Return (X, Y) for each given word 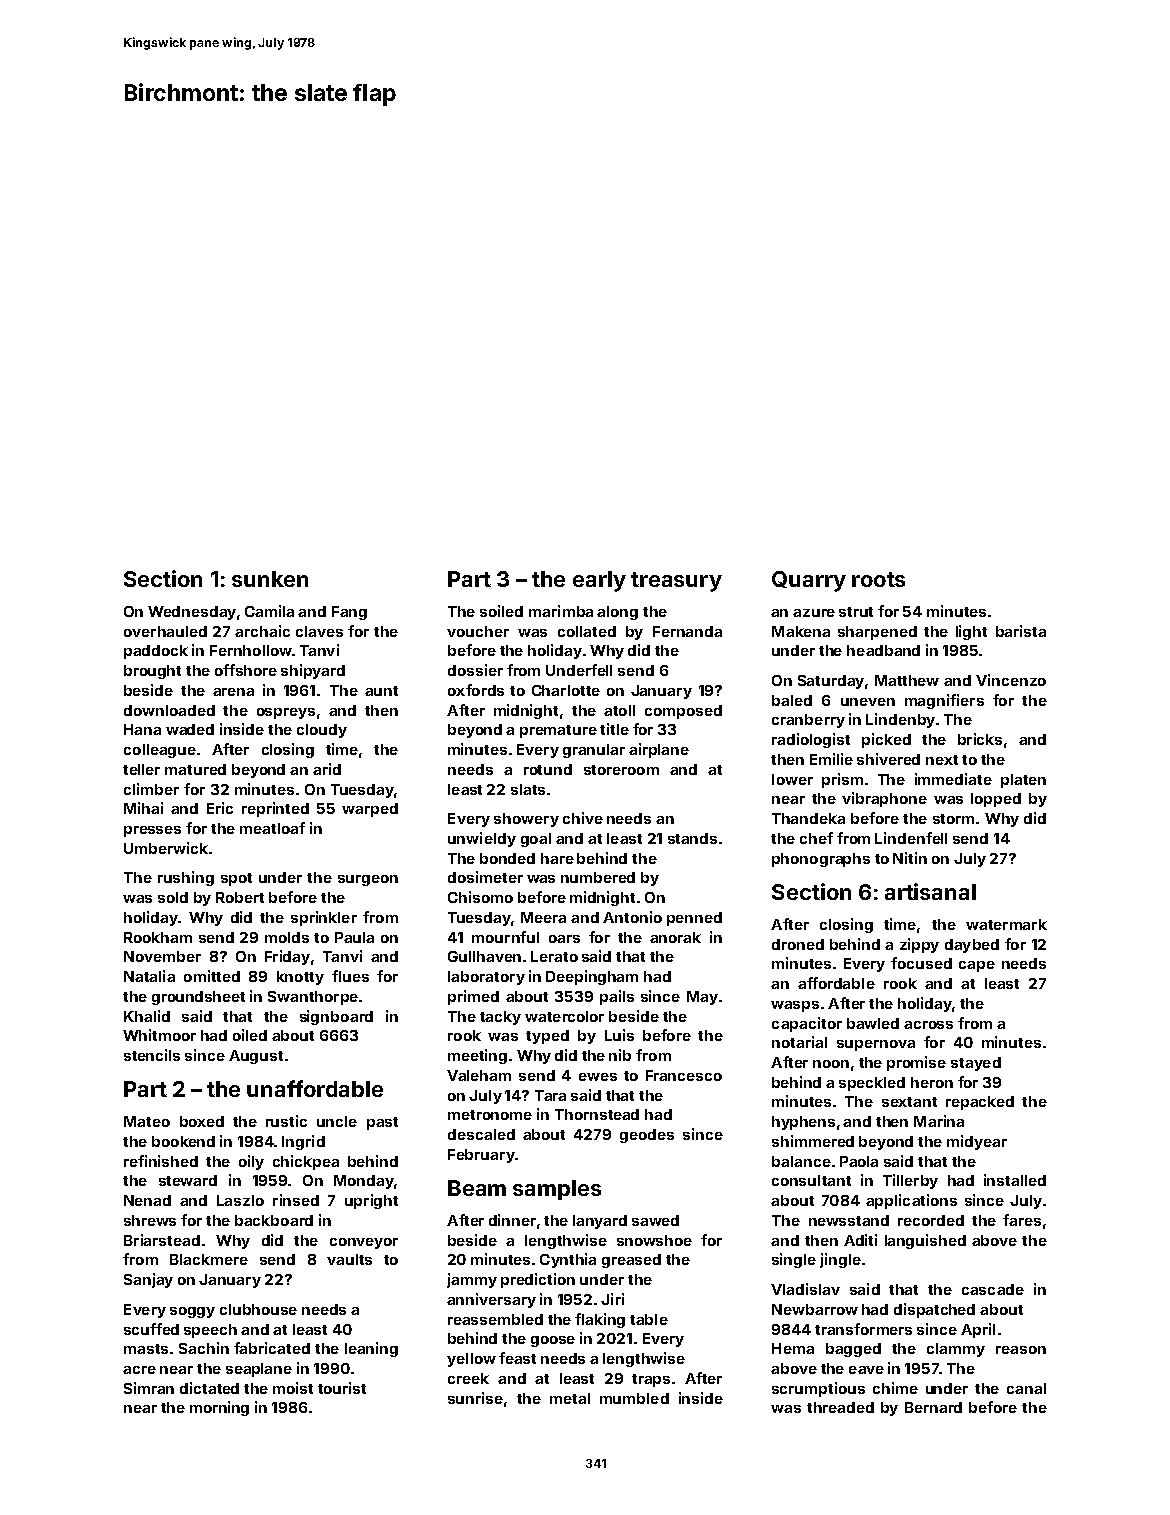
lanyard (600, 1222)
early (599, 581)
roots (878, 579)
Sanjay (148, 1280)
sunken (270, 579)
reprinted (275, 809)
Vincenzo (1011, 680)
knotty (300, 978)
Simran (149, 1388)
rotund (548, 769)
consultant (811, 1180)
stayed (976, 1064)
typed (547, 1037)
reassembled (495, 1319)
